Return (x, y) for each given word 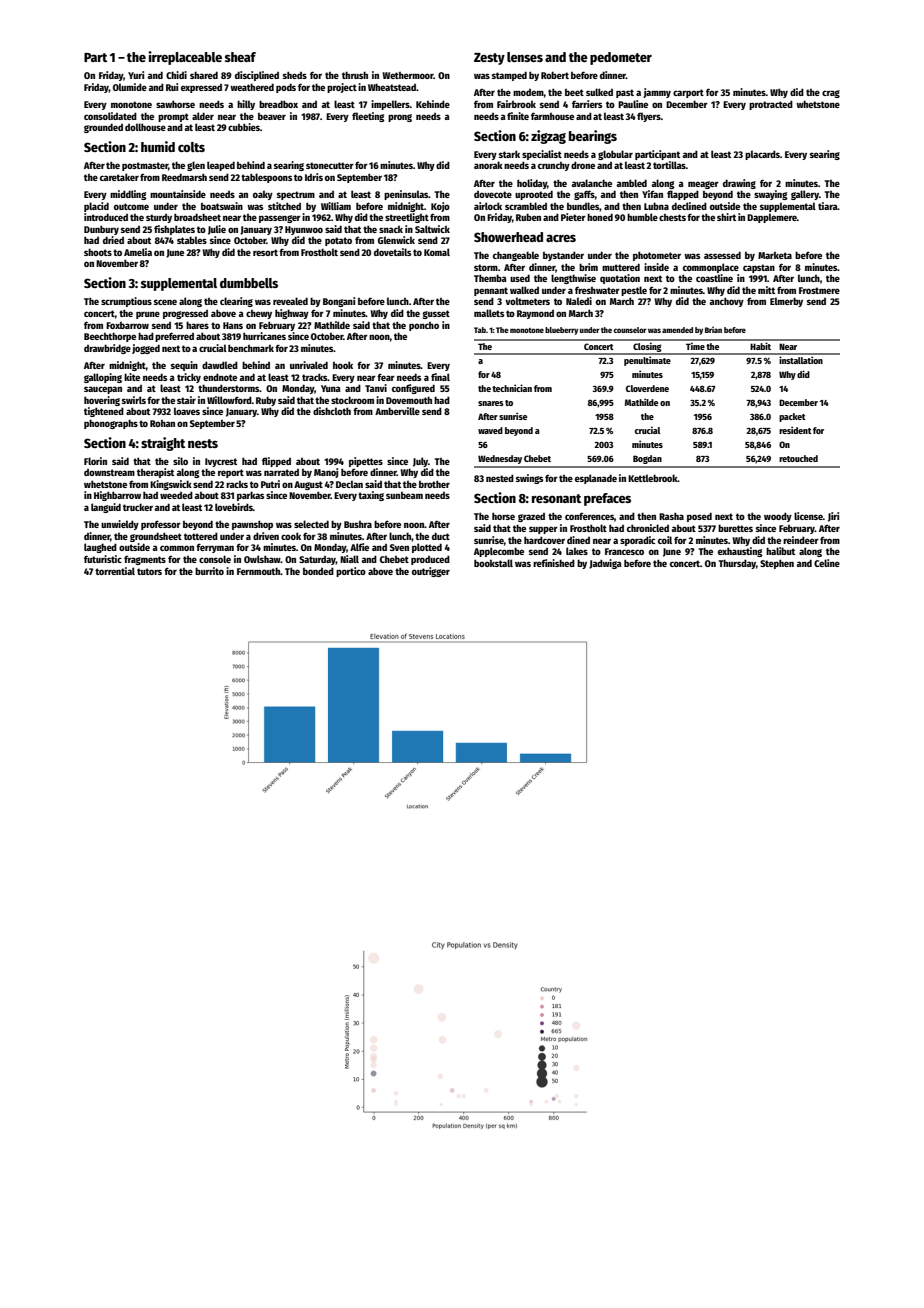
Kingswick (171, 485)
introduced (106, 217)
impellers (390, 105)
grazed (531, 517)
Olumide (130, 87)
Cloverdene (647, 388)
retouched (798, 458)
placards (762, 155)
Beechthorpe (110, 337)
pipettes (366, 462)
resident (795, 430)
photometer (657, 256)
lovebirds (234, 507)
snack (391, 229)
